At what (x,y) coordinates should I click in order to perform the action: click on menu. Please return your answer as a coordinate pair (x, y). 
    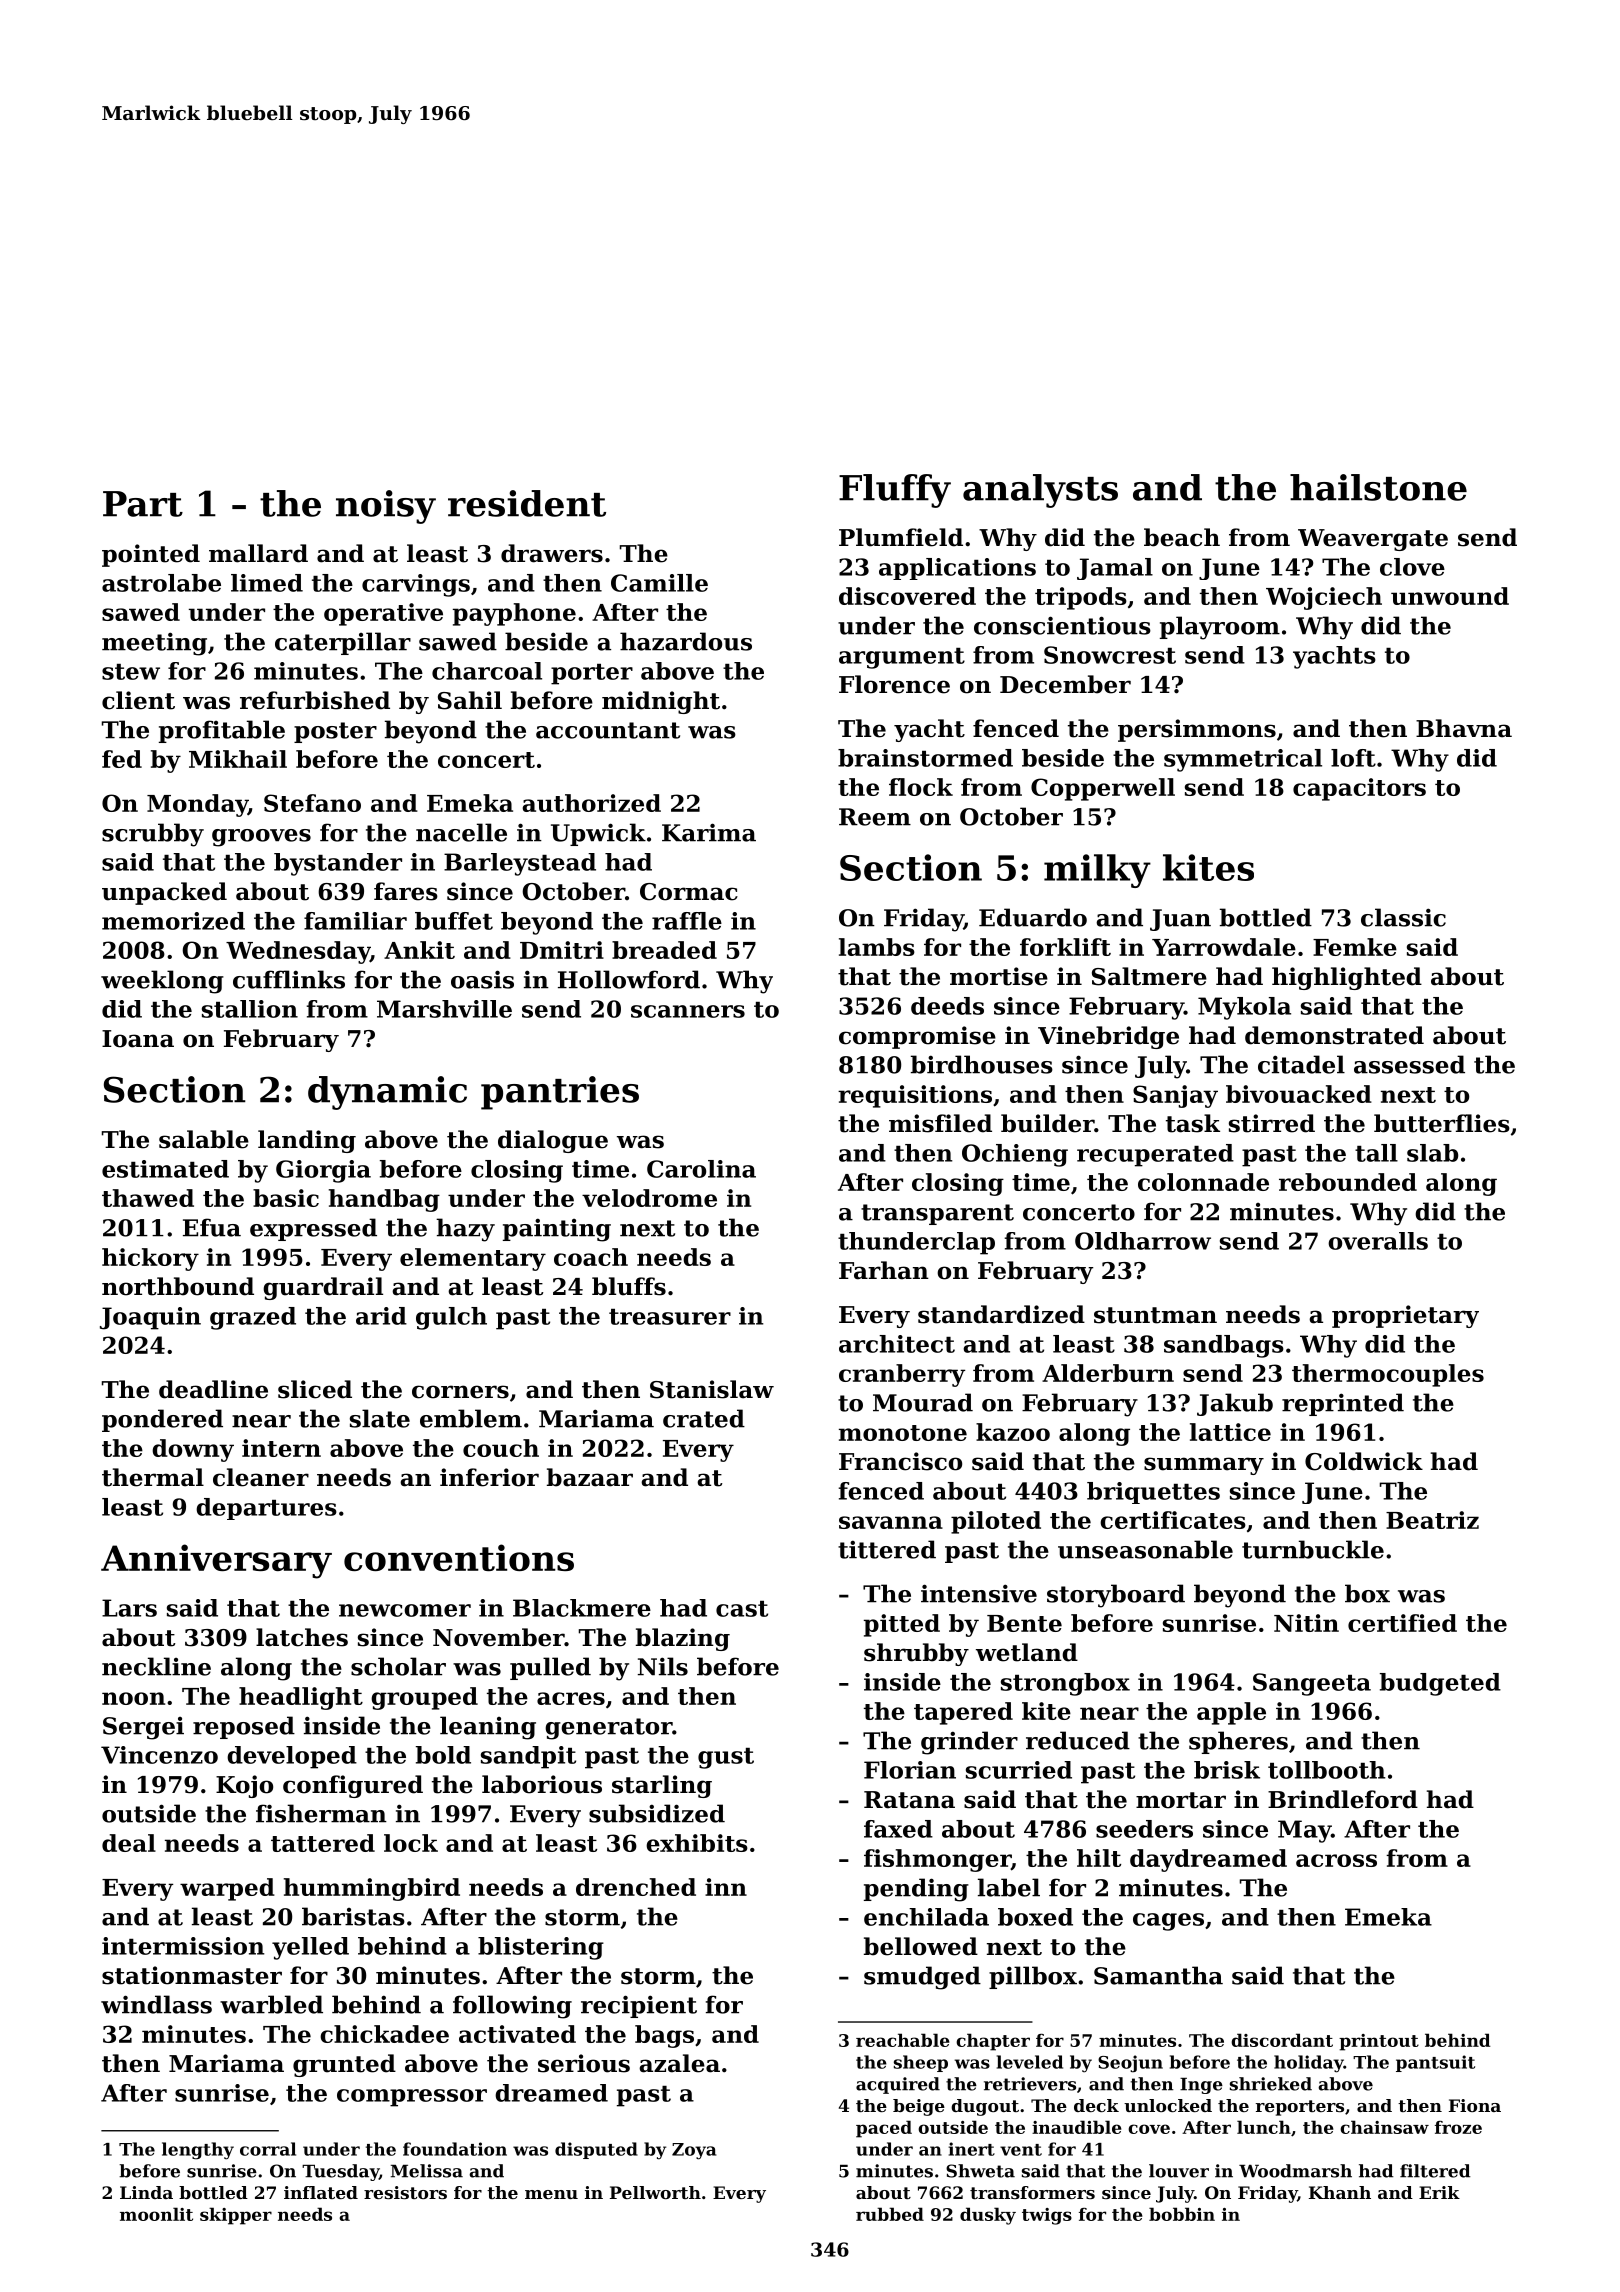
    Looking at the image, I should click on (551, 2194).
